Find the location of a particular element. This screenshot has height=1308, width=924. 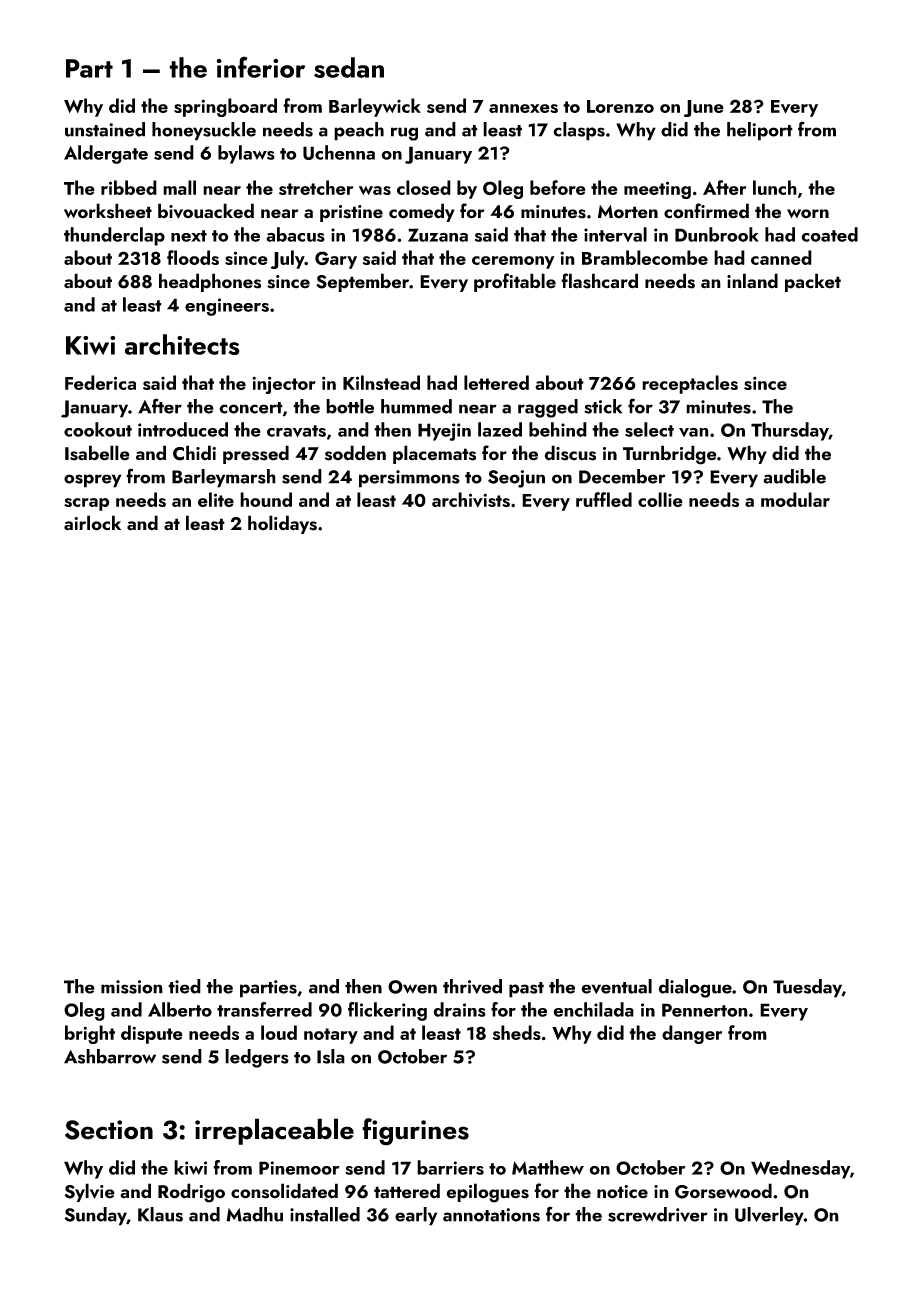

modular is located at coordinates (795, 499).
